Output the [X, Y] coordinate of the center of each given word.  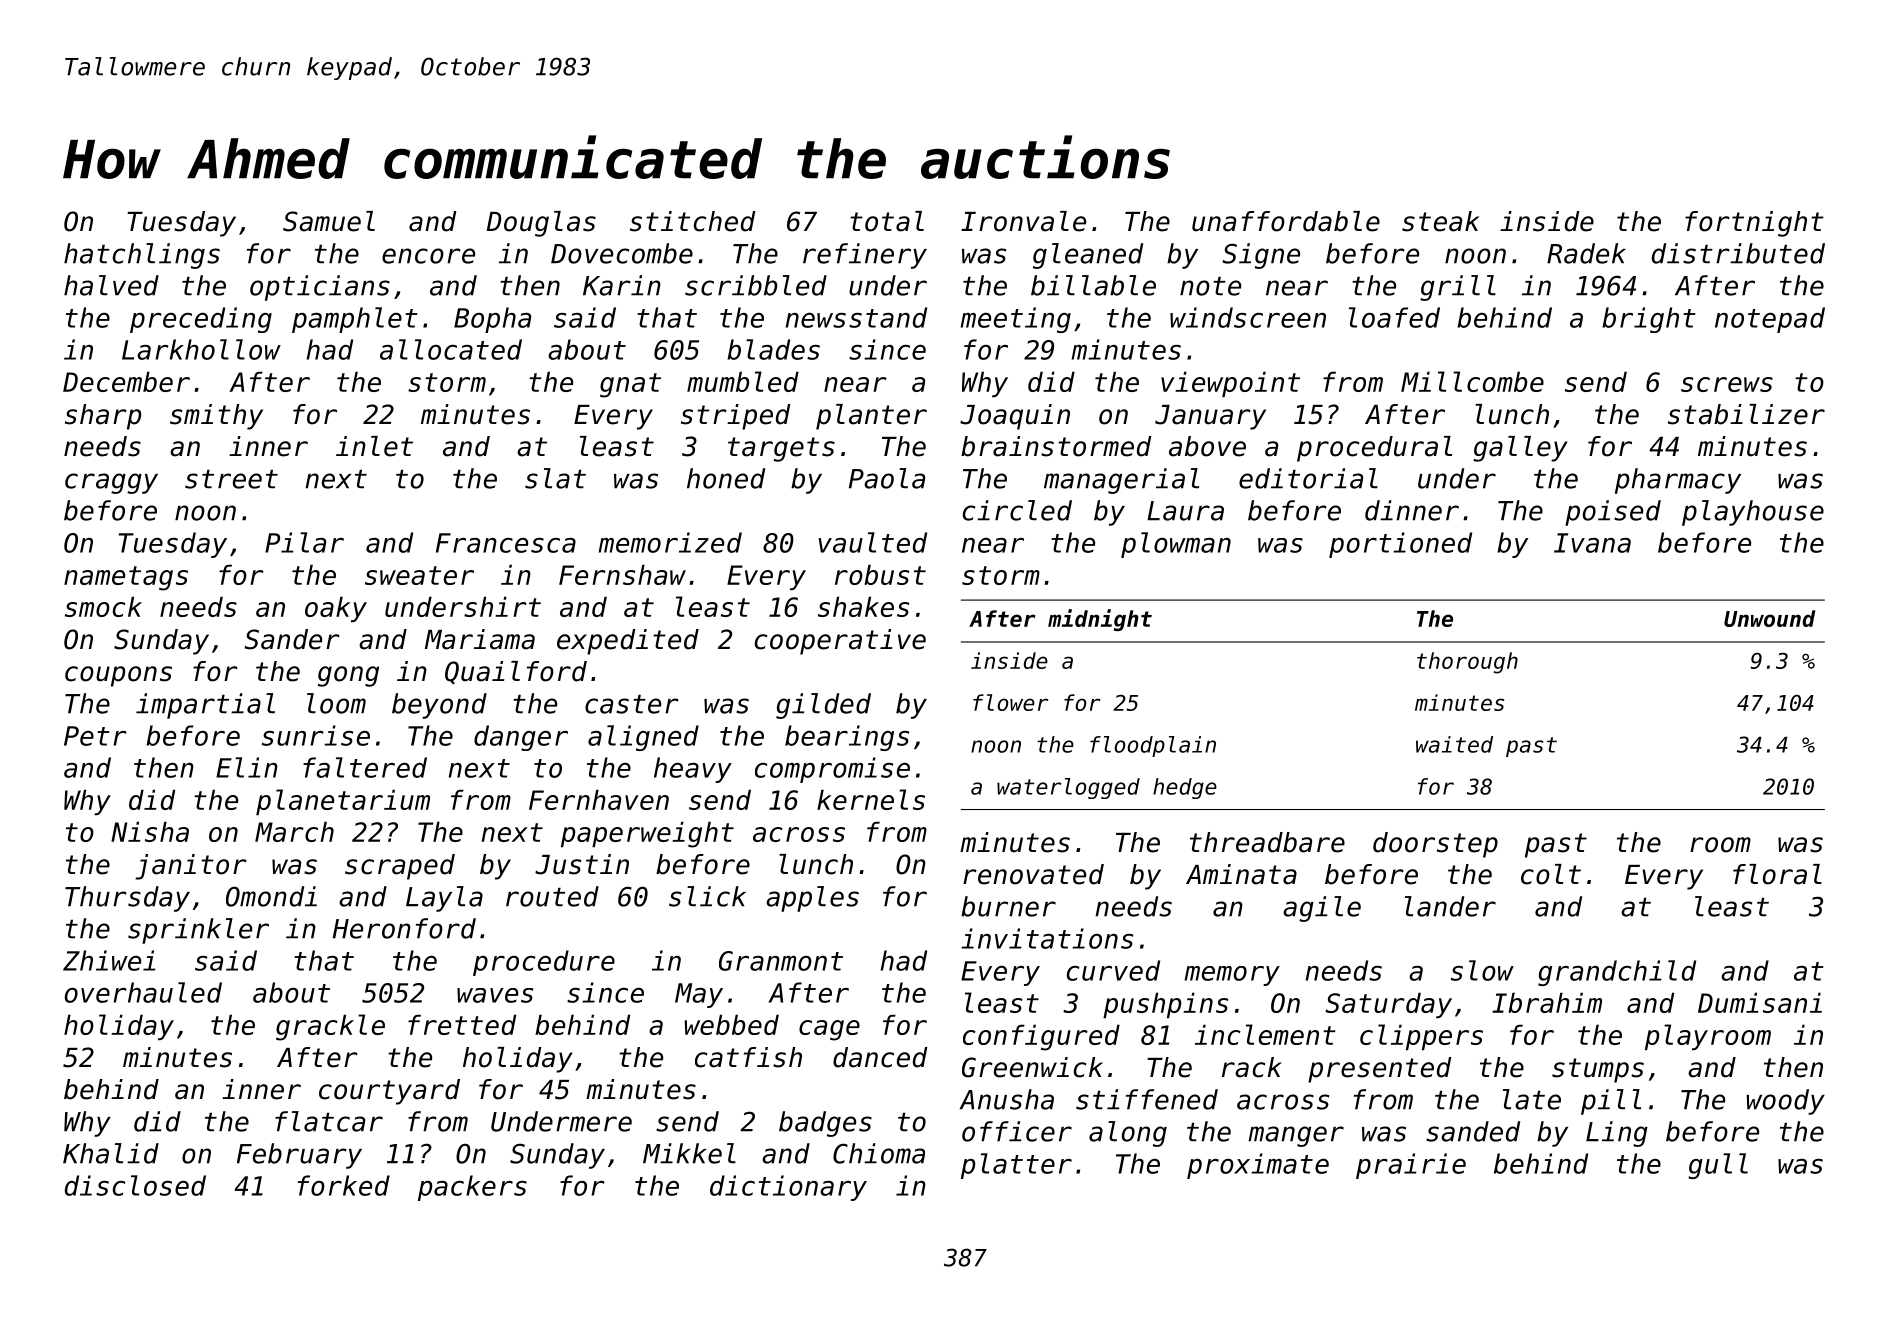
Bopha [492, 320]
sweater [419, 575]
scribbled [756, 285]
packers [472, 1188]
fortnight [1754, 224]
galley [1520, 449]
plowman [1176, 545]
